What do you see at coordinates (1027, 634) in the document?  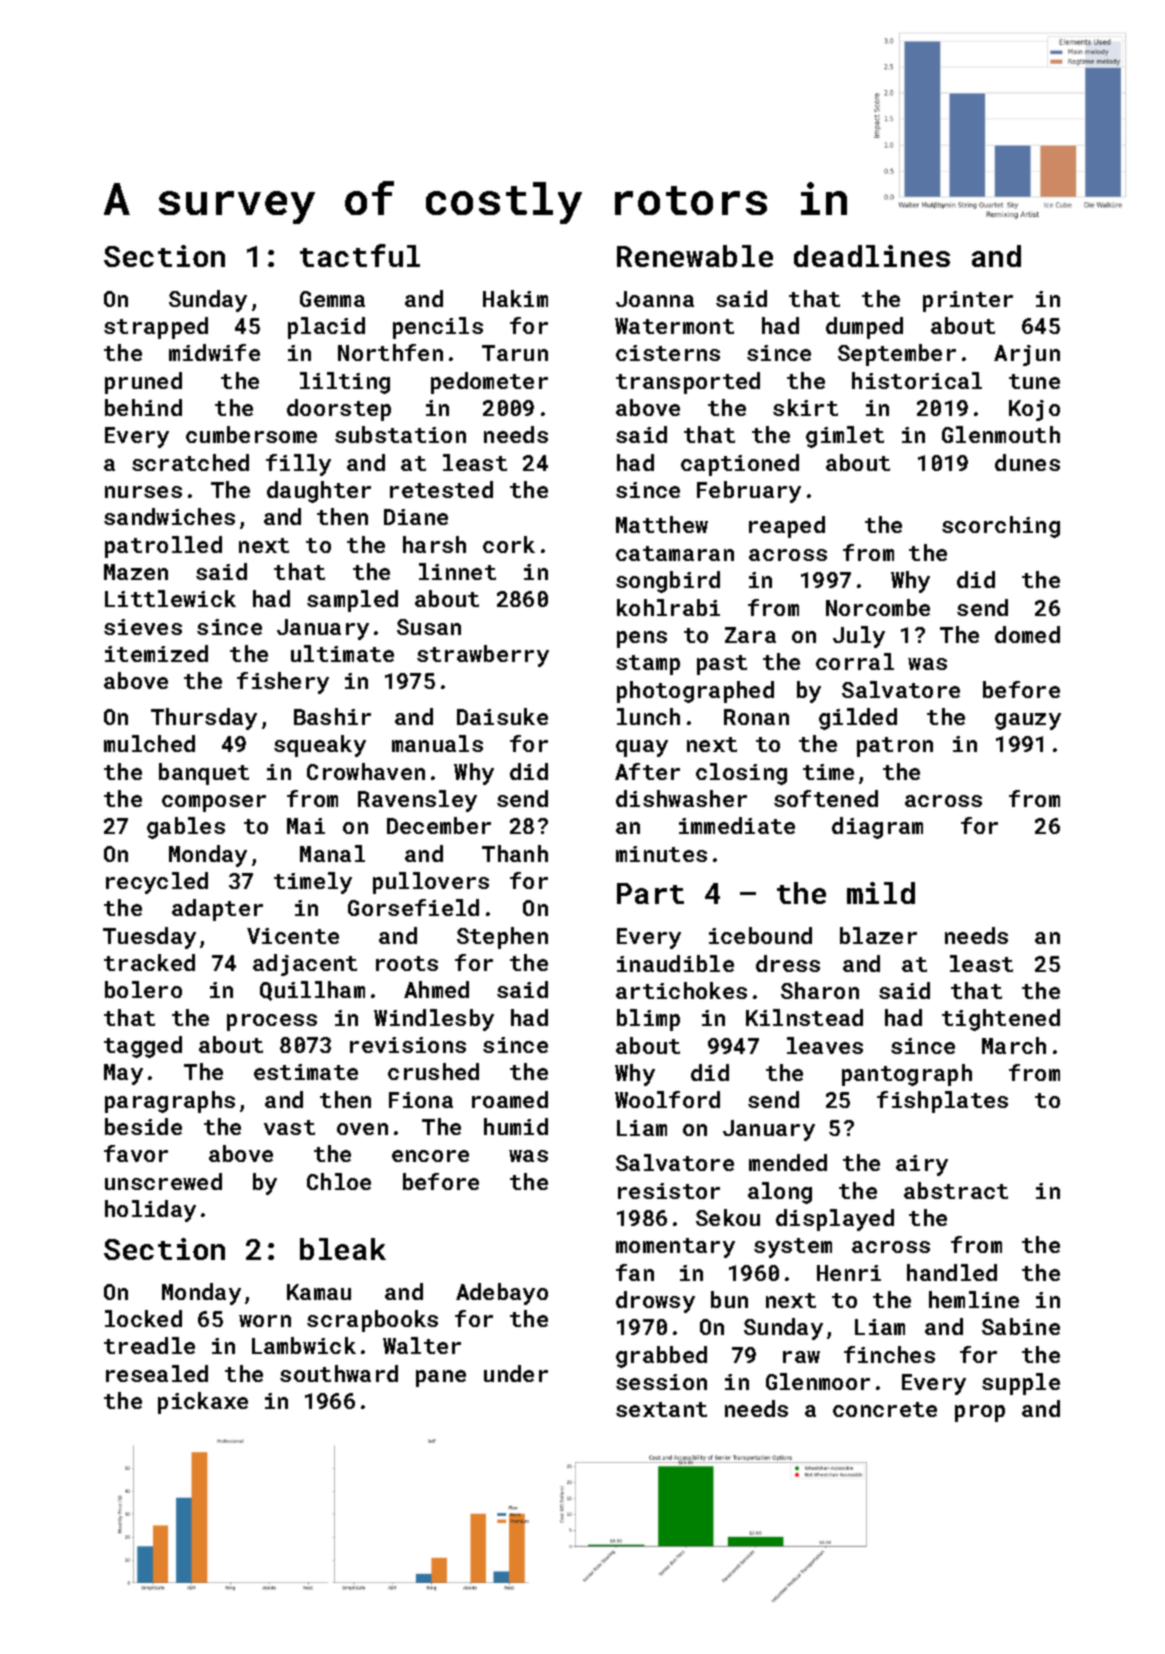 I see `domed` at bounding box center [1027, 634].
